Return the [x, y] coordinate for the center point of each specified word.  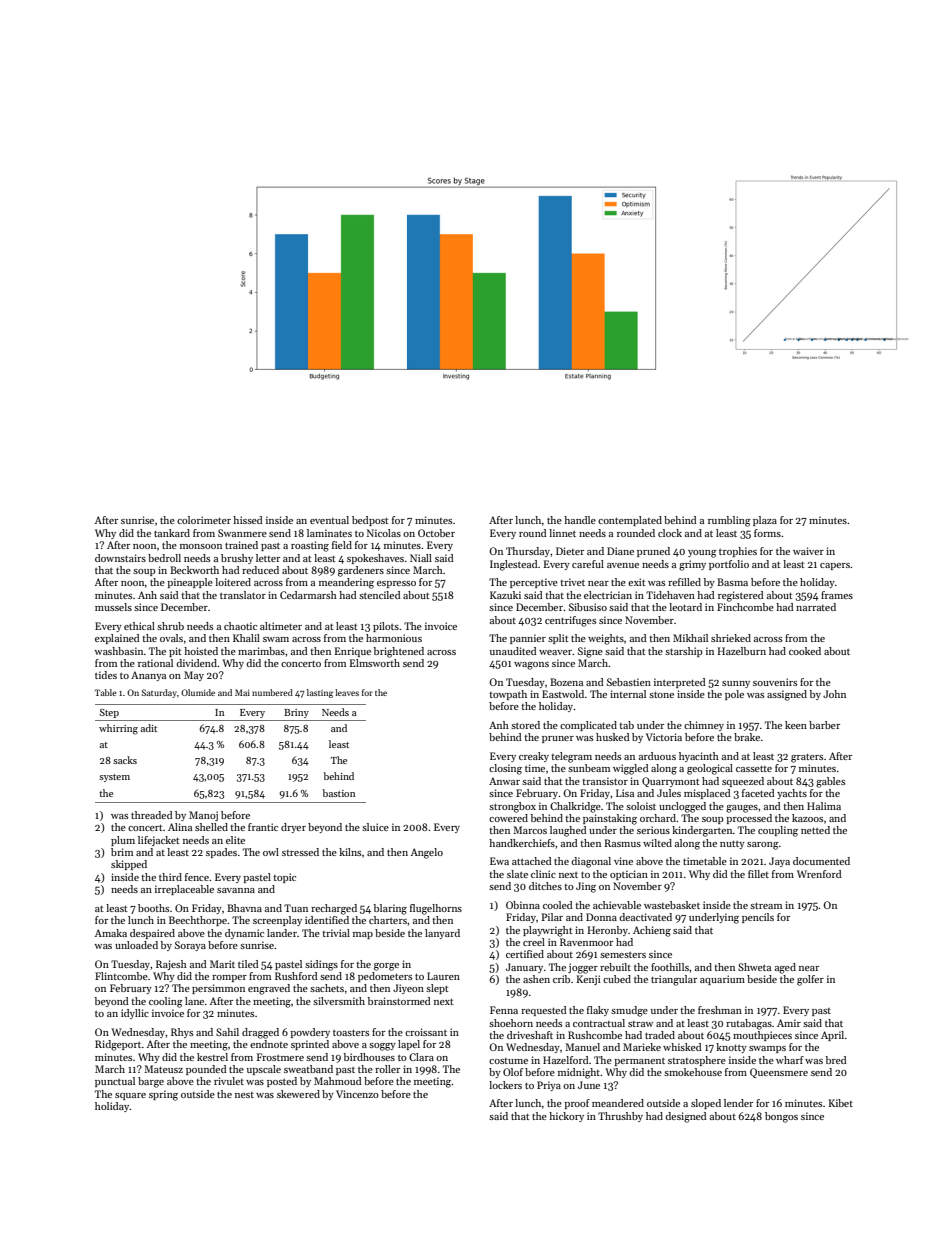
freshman [720, 1010]
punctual [115, 1082]
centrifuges [570, 621]
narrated [816, 607]
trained [241, 545]
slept [437, 989]
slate [517, 874]
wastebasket [672, 905]
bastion [339, 793]
